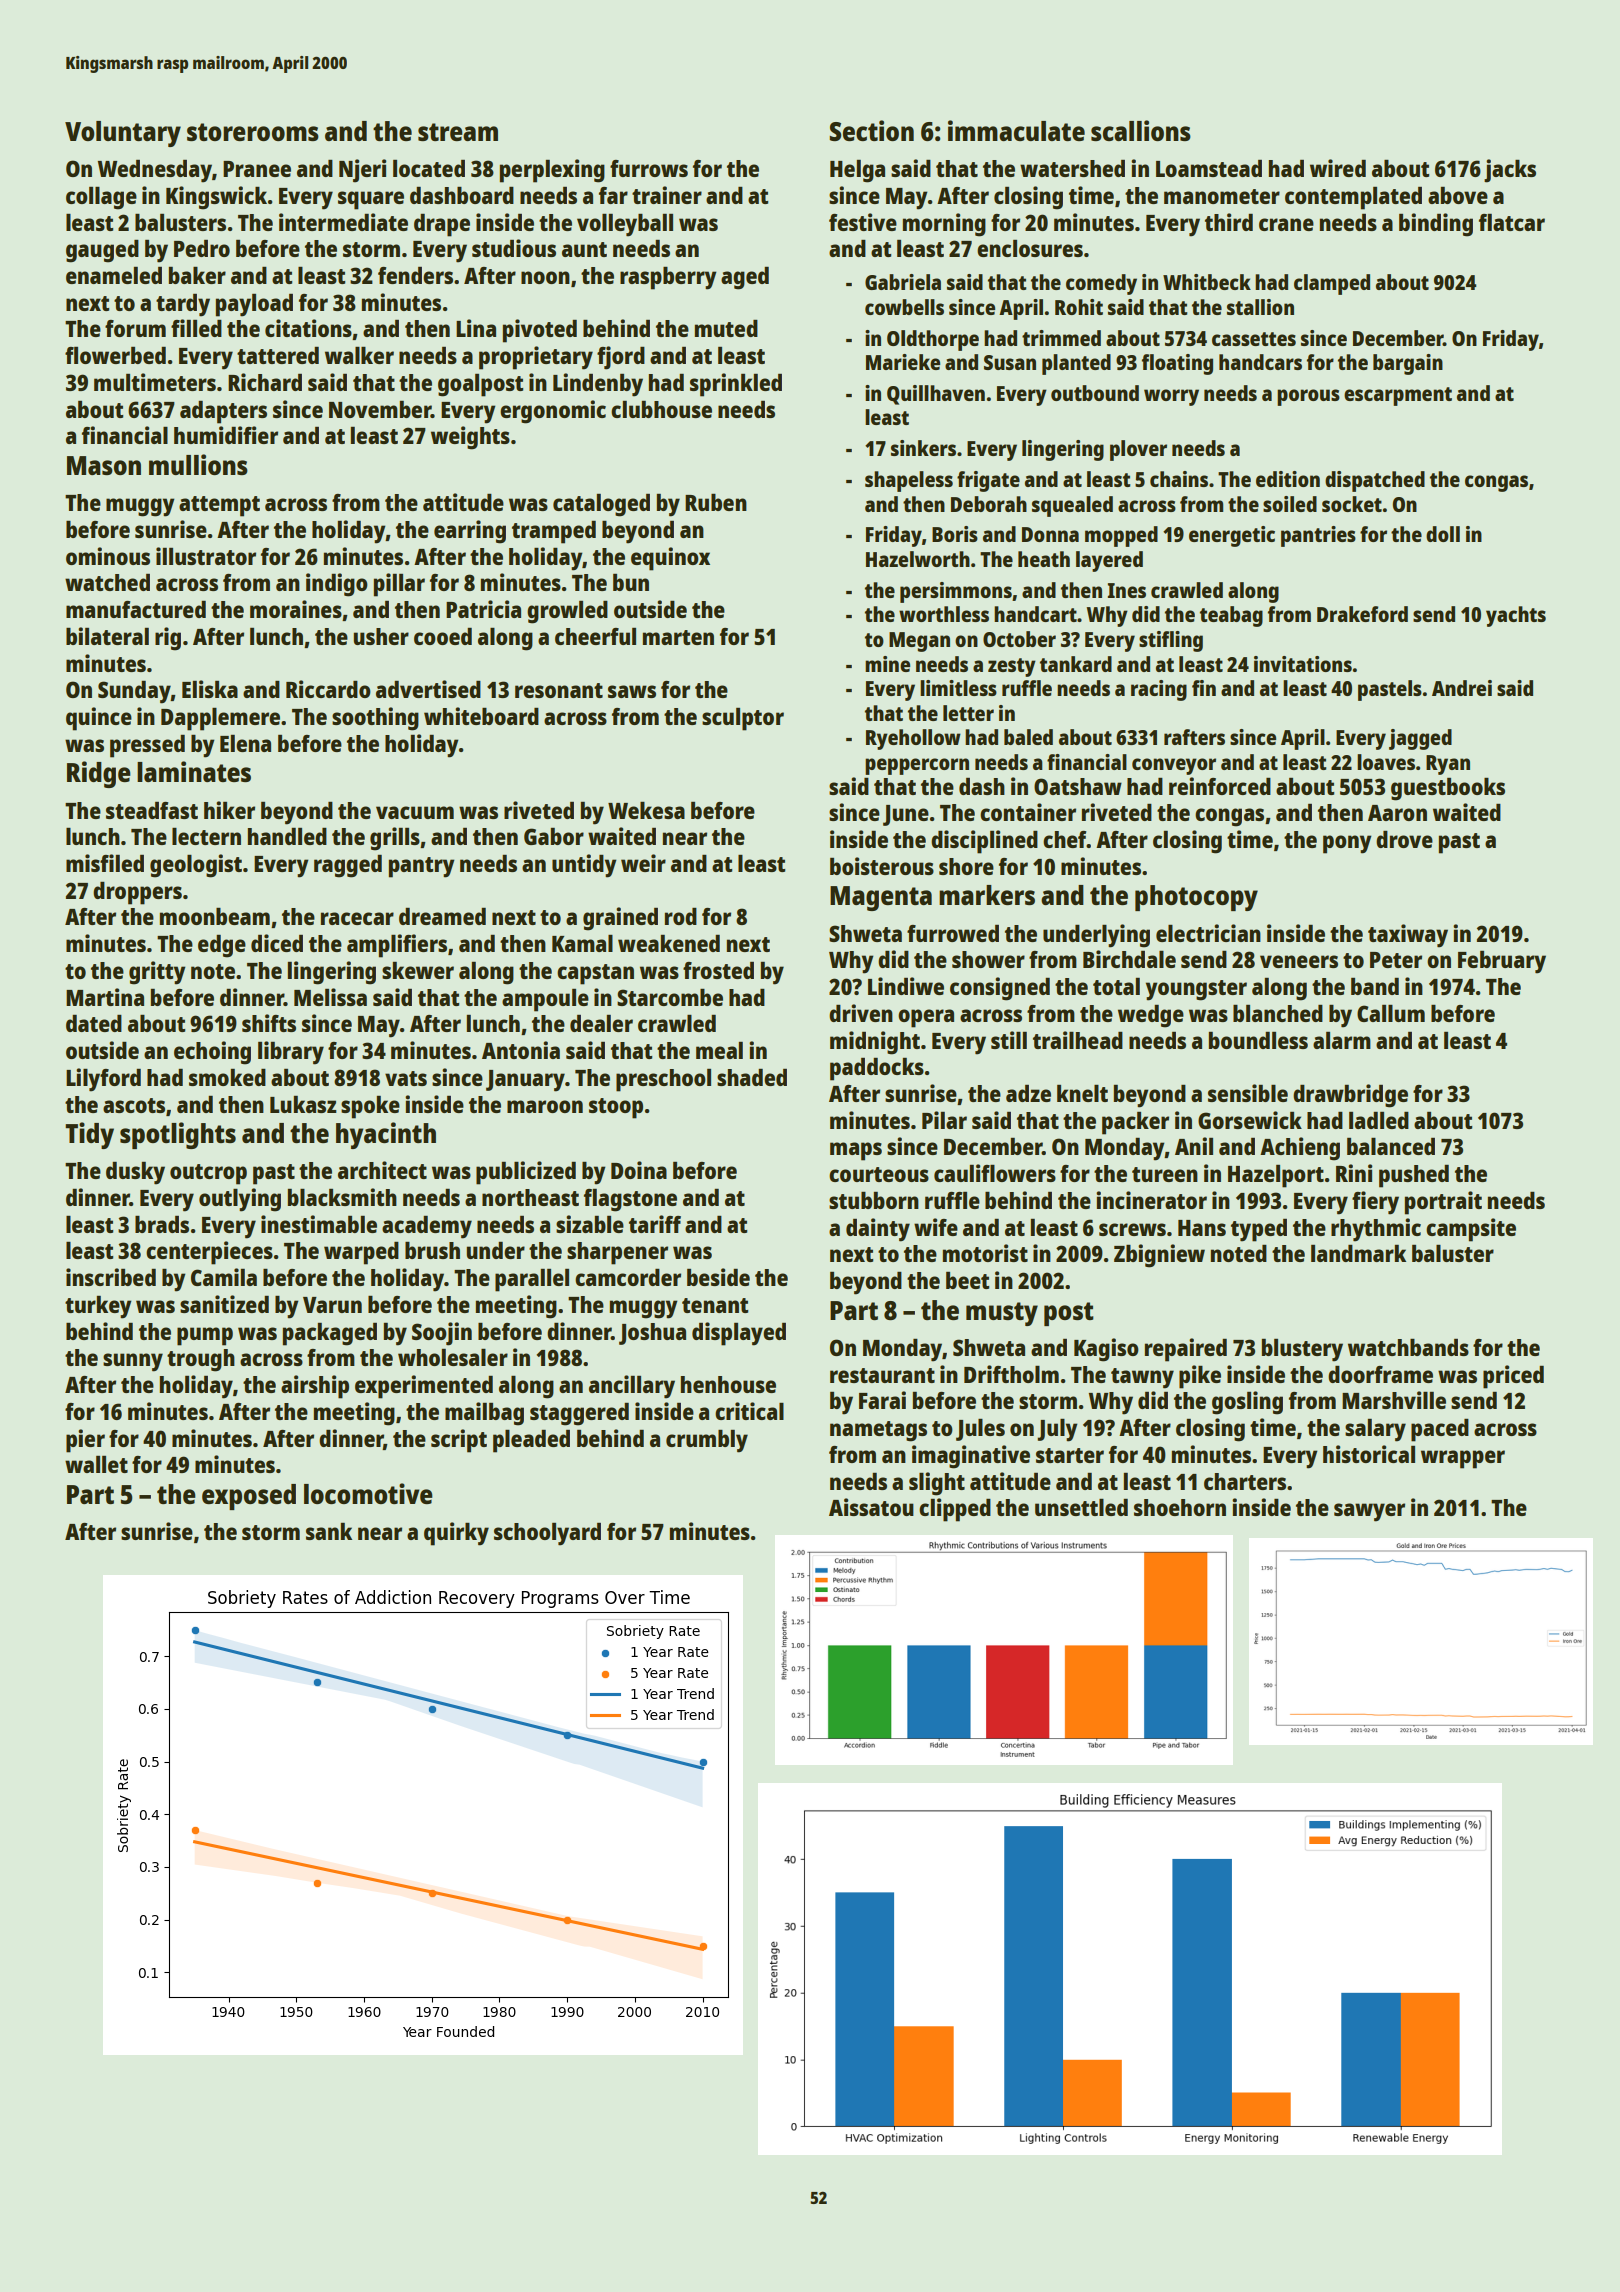 Image resolution: width=1620 pixels, height=2292 pixels. I want to click on Section, so click(871, 130).
